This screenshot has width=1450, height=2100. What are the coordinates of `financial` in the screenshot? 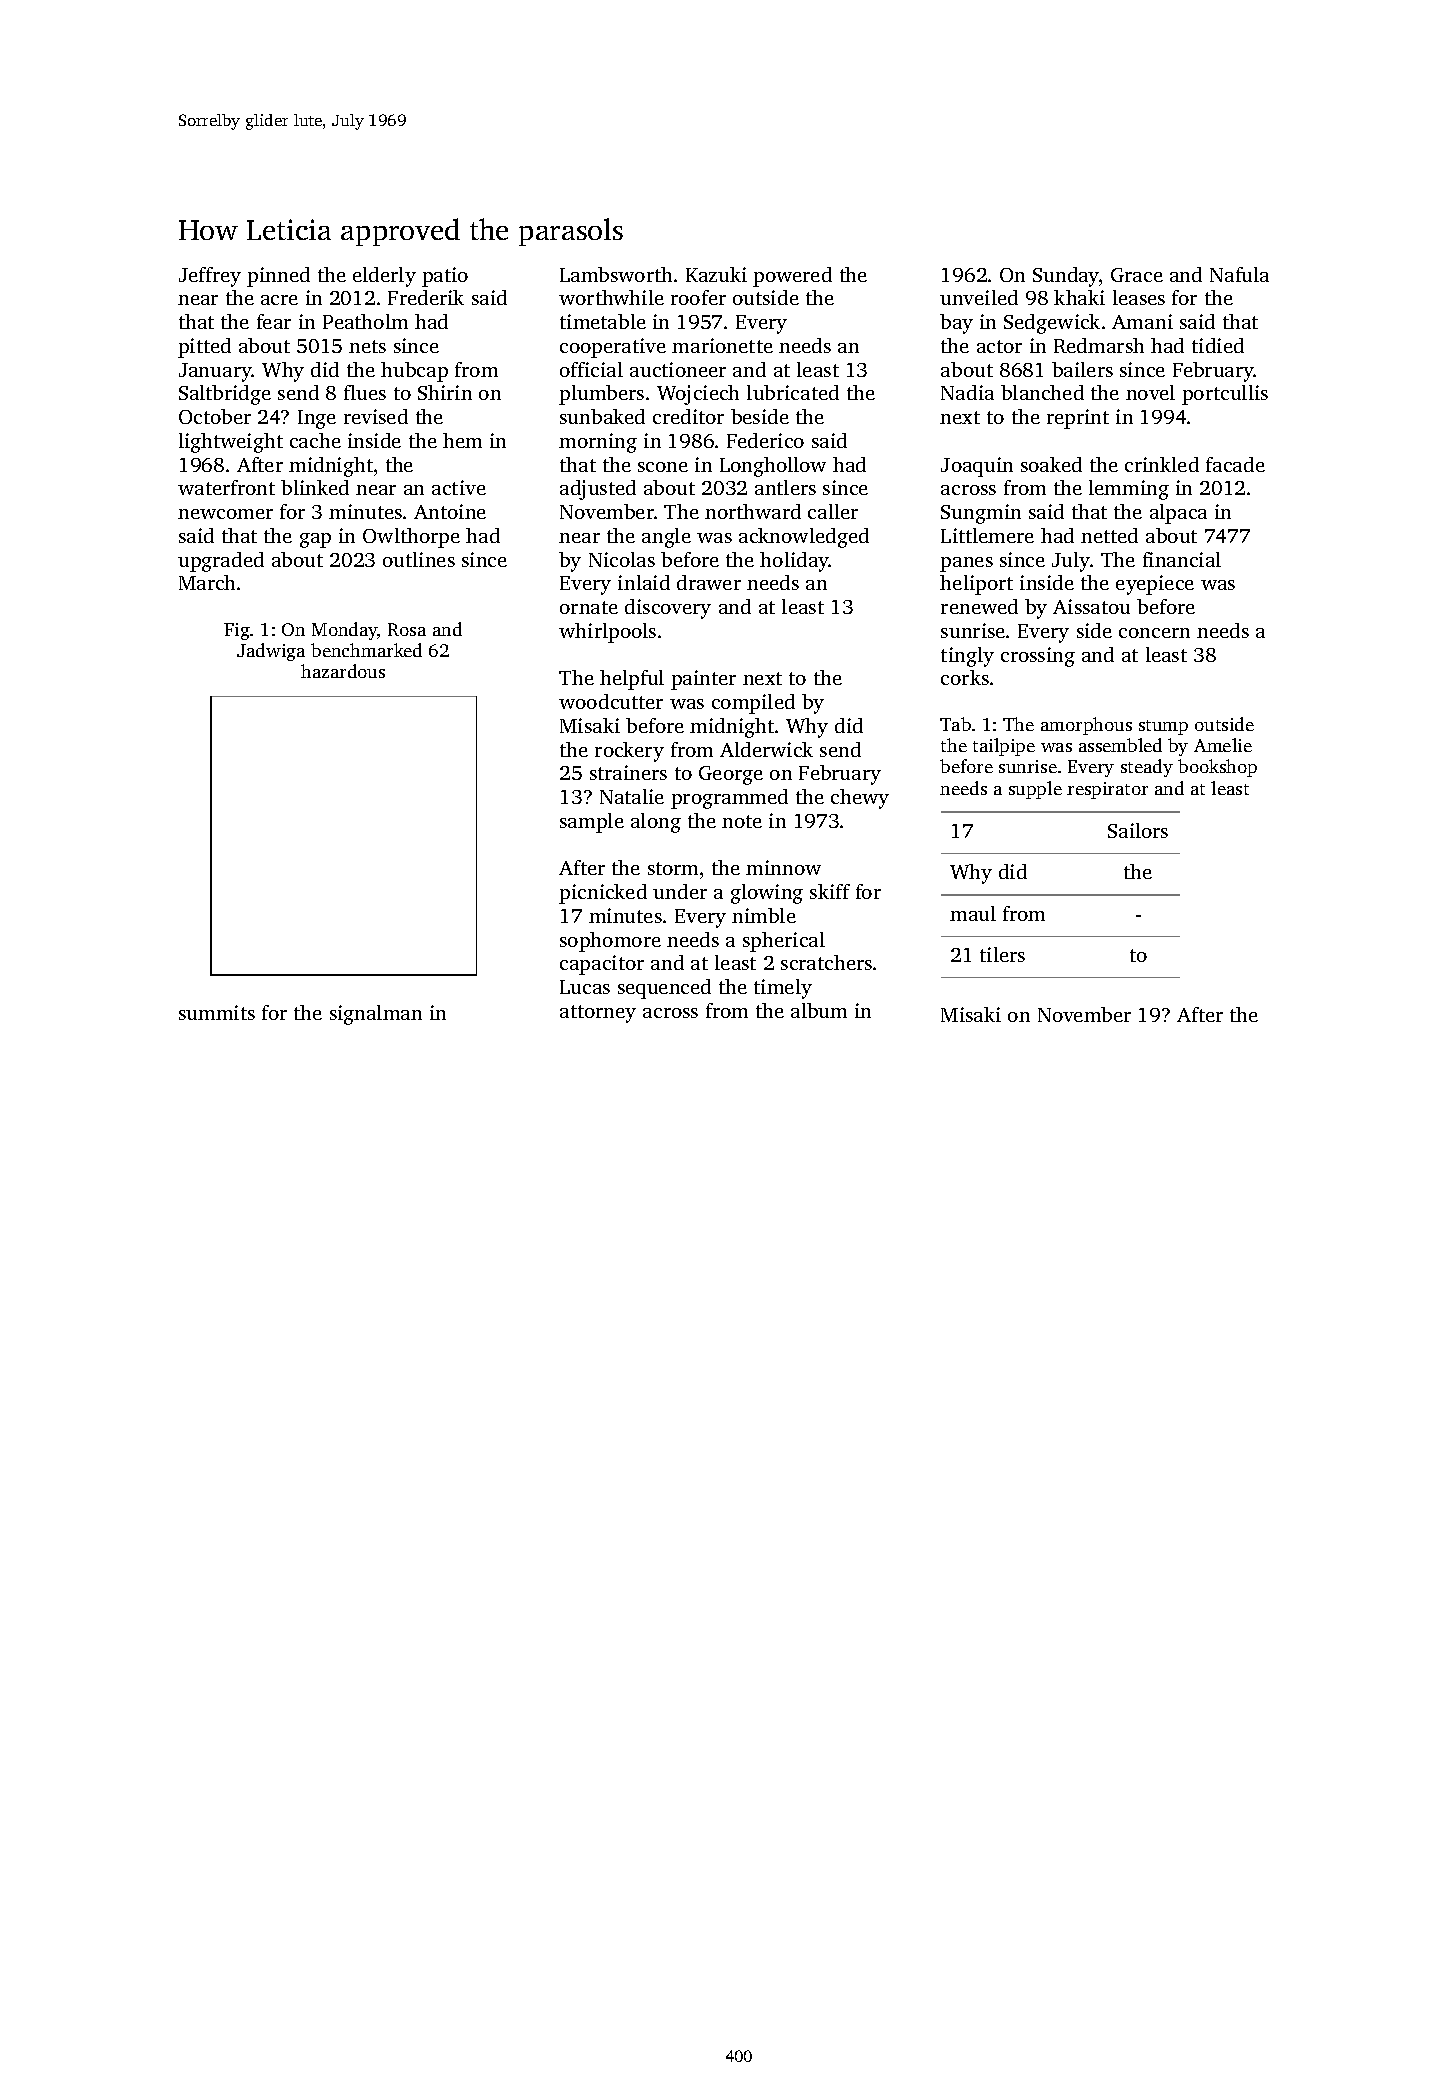 It's located at (1182, 559).
